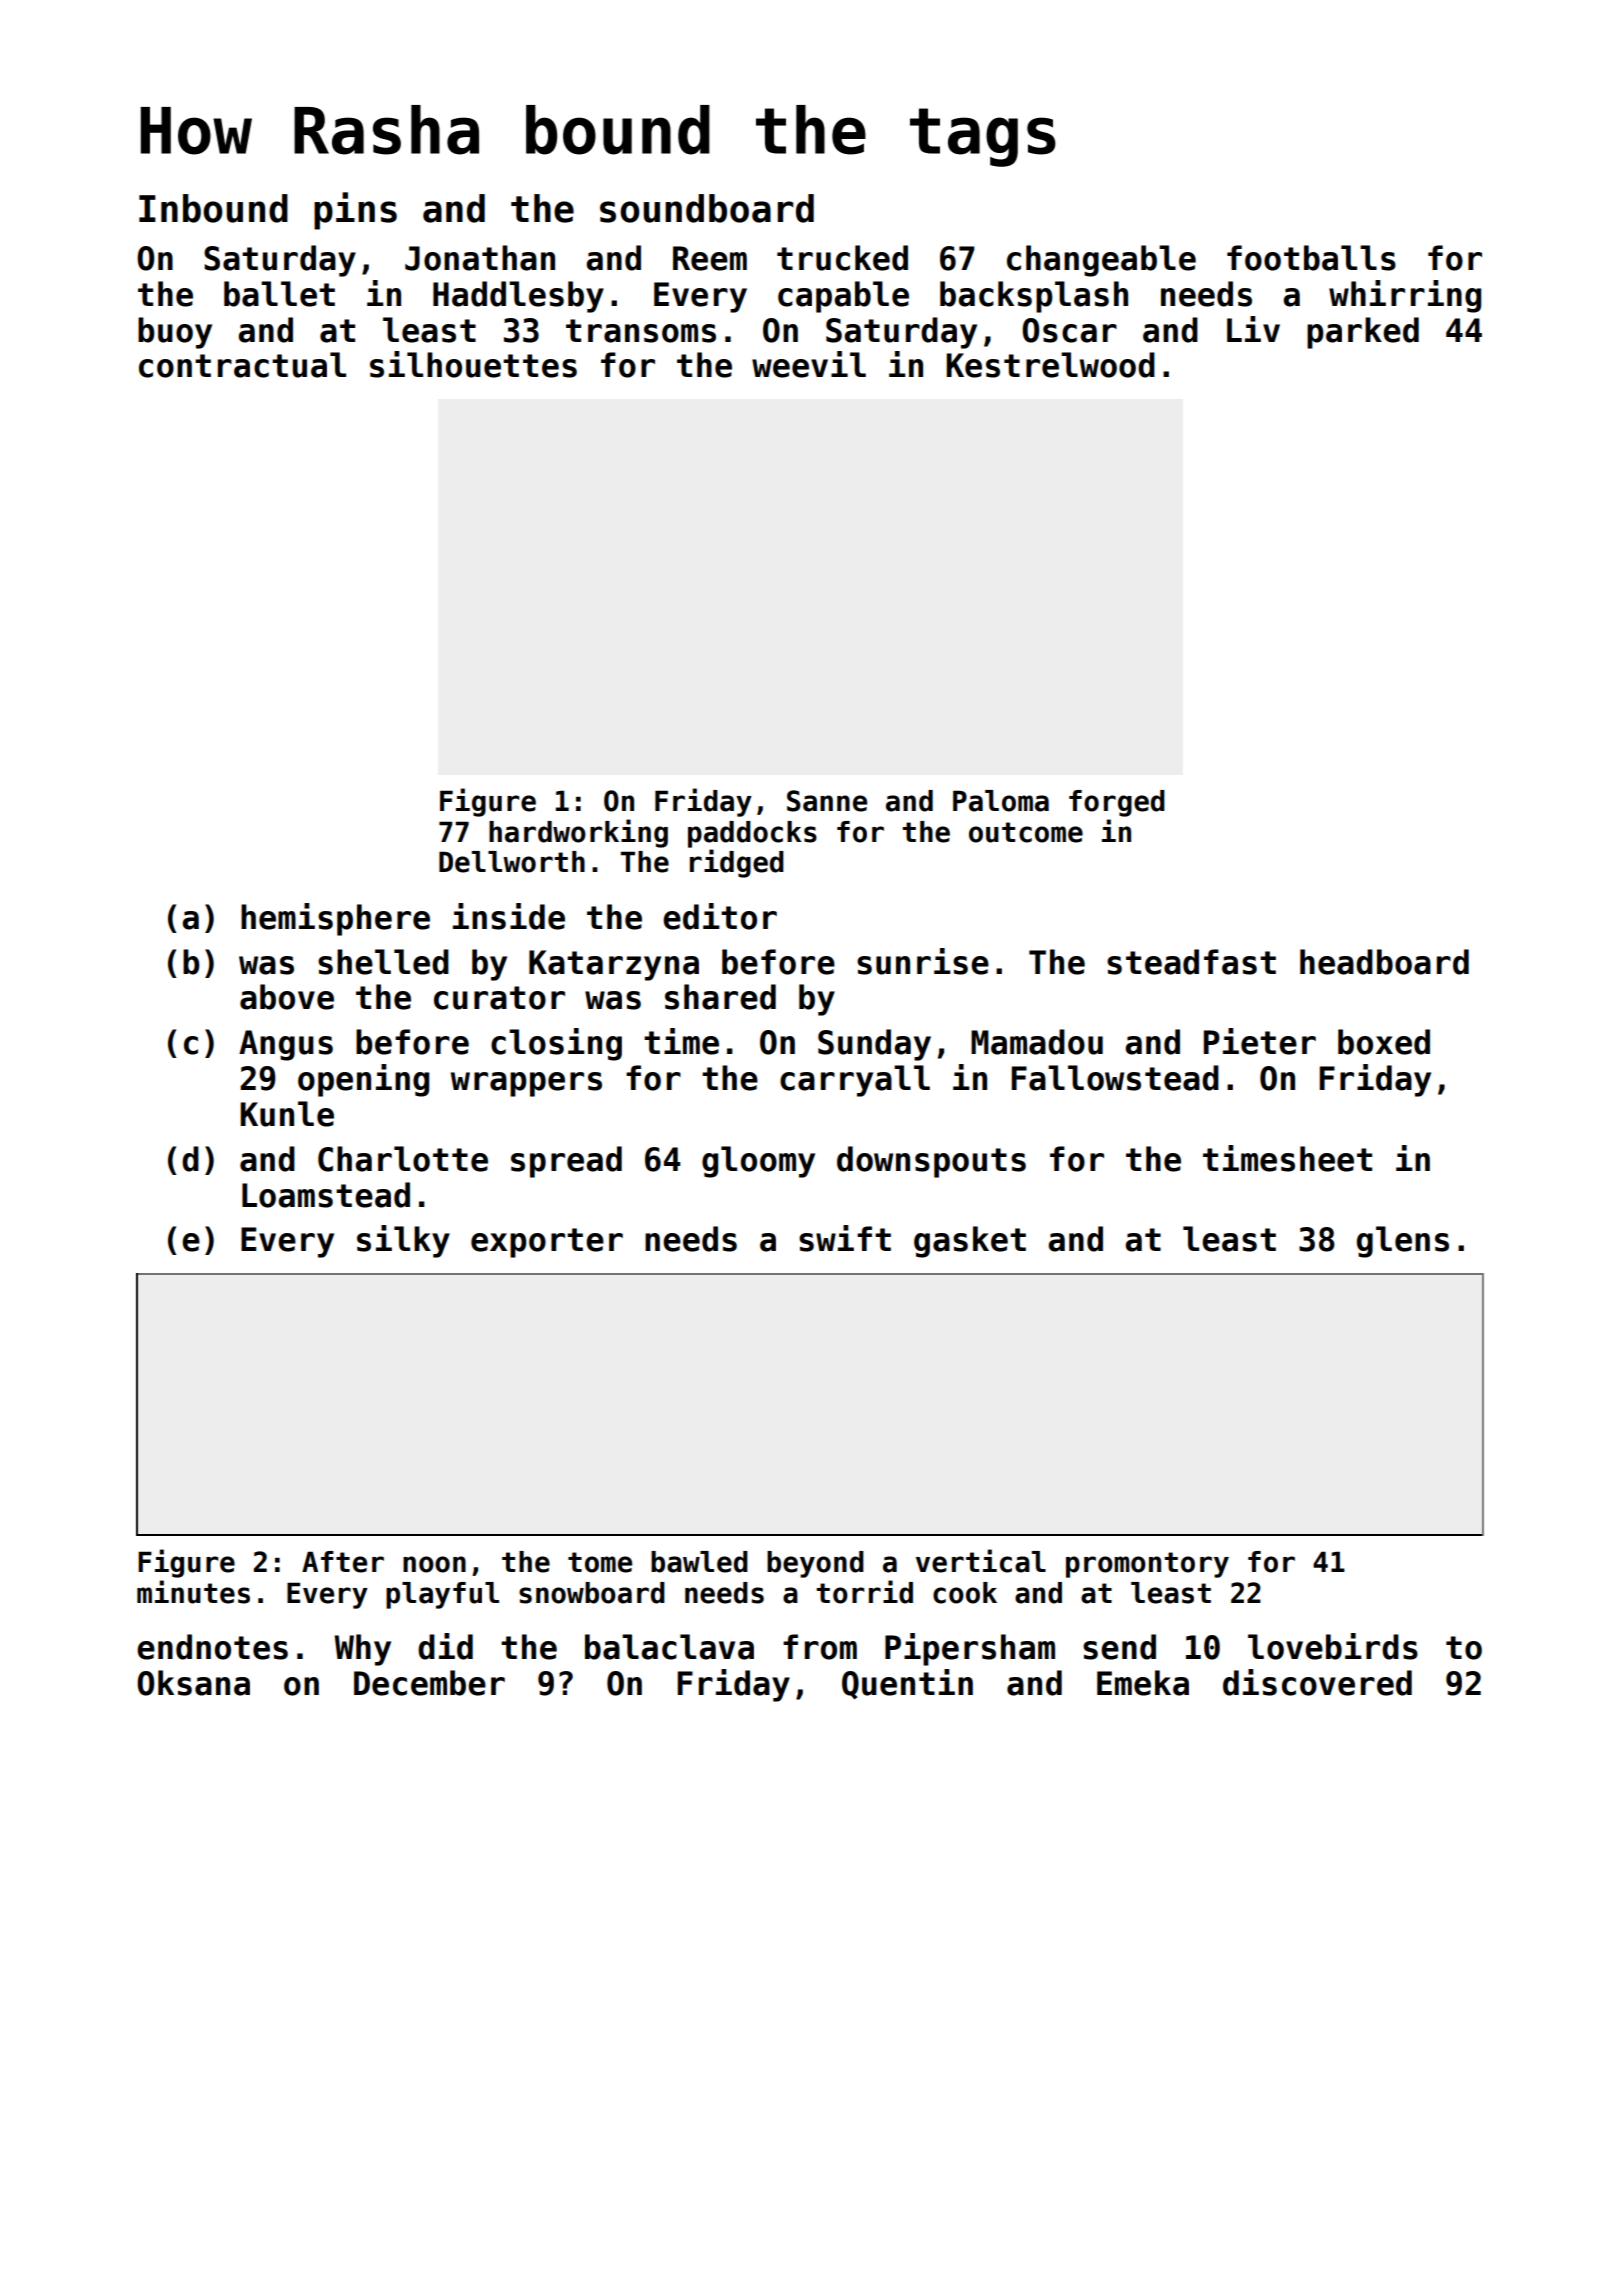 The width and height of the screenshot is (1620, 2292). Describe the element at coordinates (1101, 261) in the screenshot. I see `changeable` at that location.
